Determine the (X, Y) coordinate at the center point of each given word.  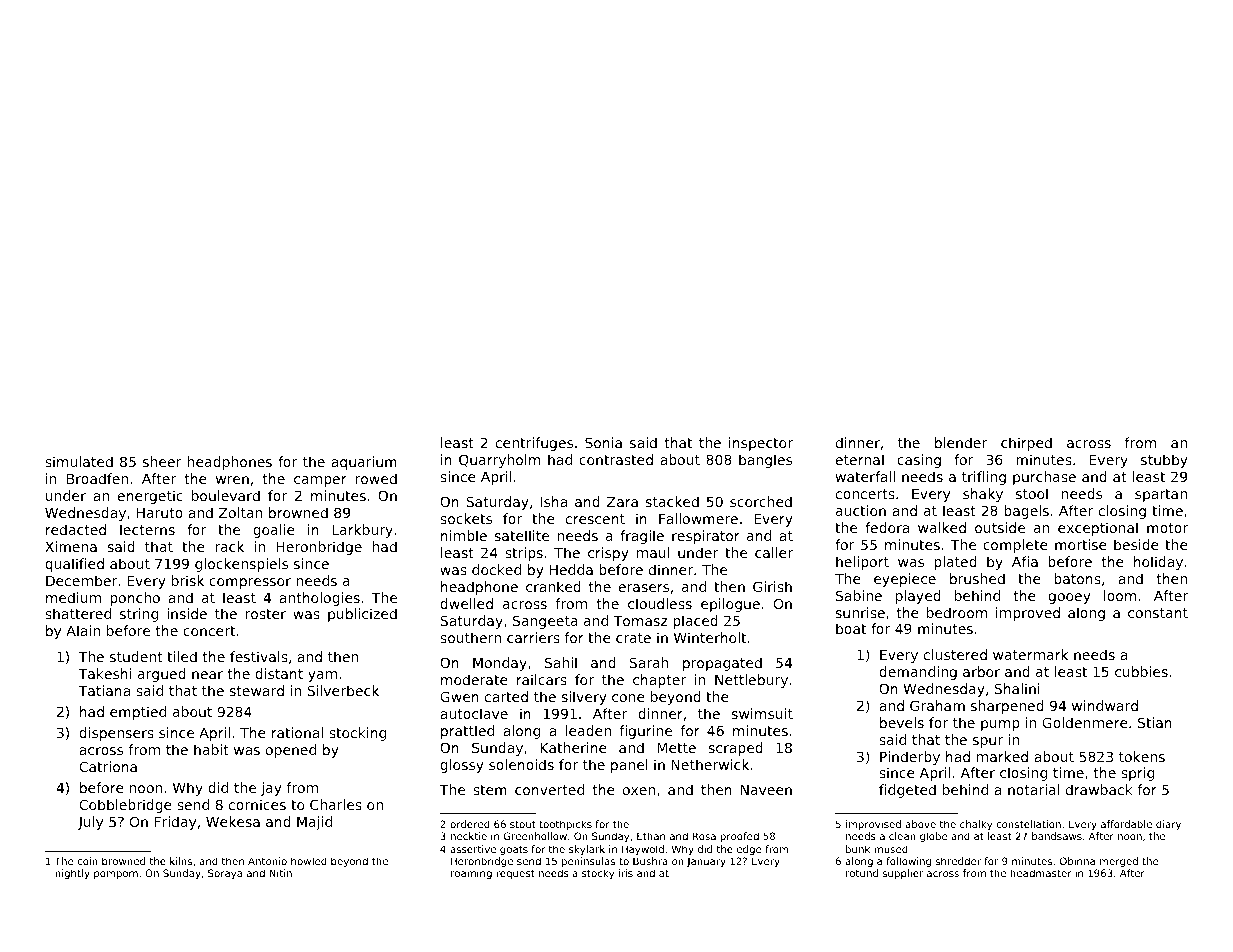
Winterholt (710, 637)
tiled (182, 656)
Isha (554, 501)
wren (232, 480)
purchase (1044, 478)
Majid (314, 823)
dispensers (116, 734)
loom (1120, 595)
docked (496, 569)
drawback (1099, 789)
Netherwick (710, 764)
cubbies (1141, 671)
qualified (74, 565)
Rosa (704, 836)
